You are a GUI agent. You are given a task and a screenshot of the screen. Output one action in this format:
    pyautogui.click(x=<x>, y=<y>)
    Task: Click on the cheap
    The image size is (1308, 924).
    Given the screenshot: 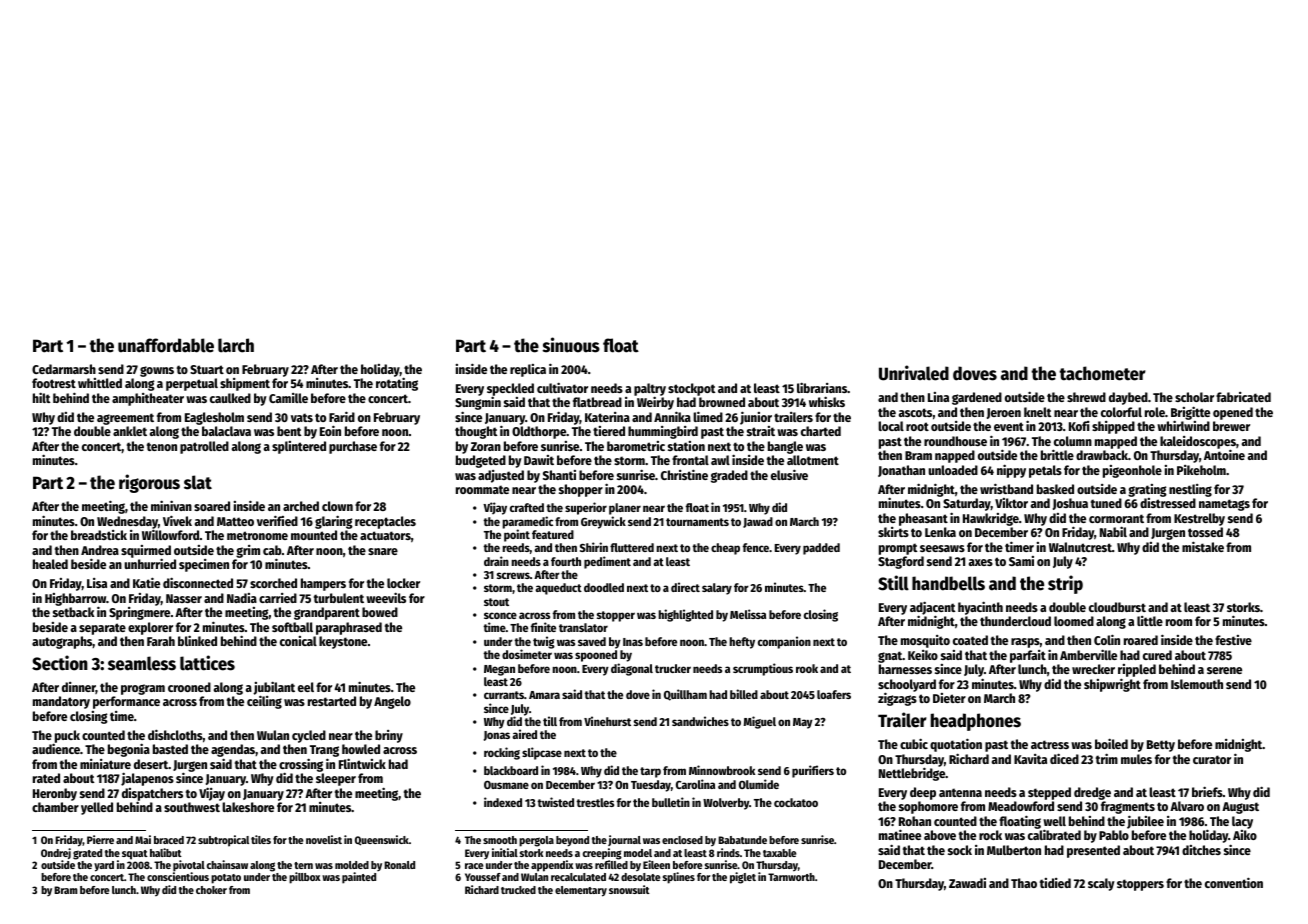 What is the action you would take?
    pyautogui.click(x=725, y=549)
